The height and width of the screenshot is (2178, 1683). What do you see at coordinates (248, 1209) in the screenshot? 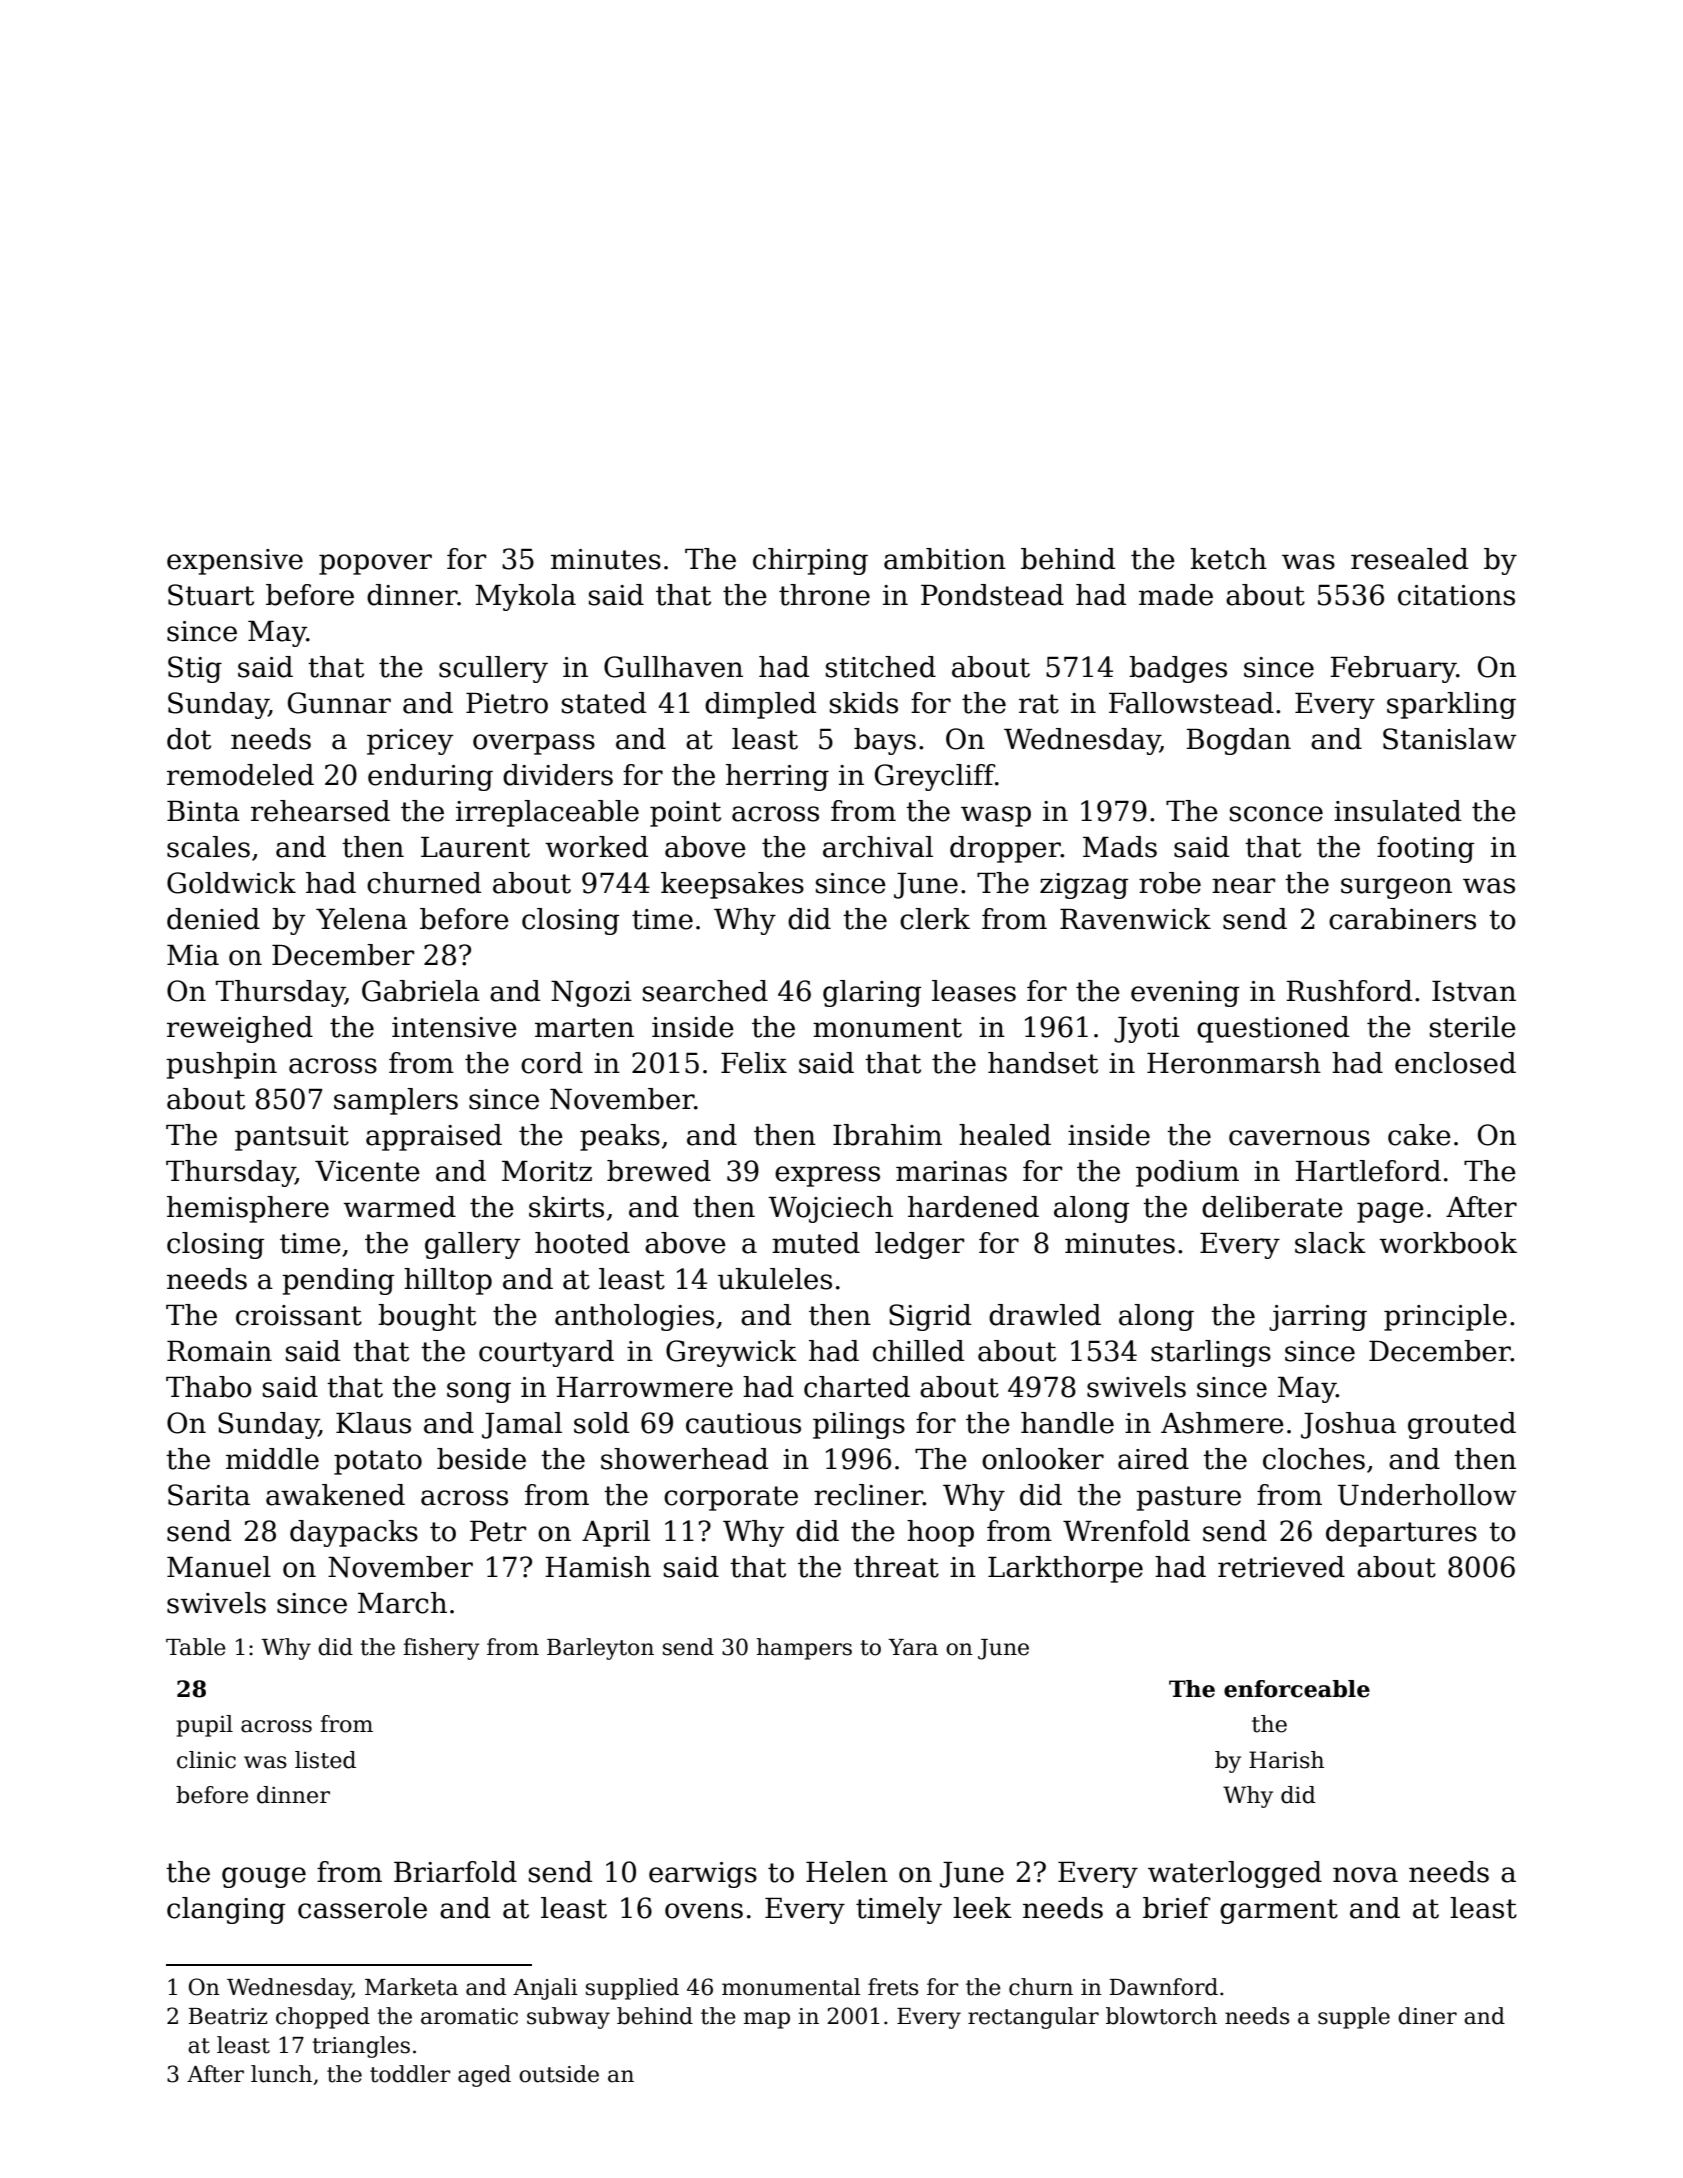
I see `hemisphere` at bounding box center [248, 1209].
